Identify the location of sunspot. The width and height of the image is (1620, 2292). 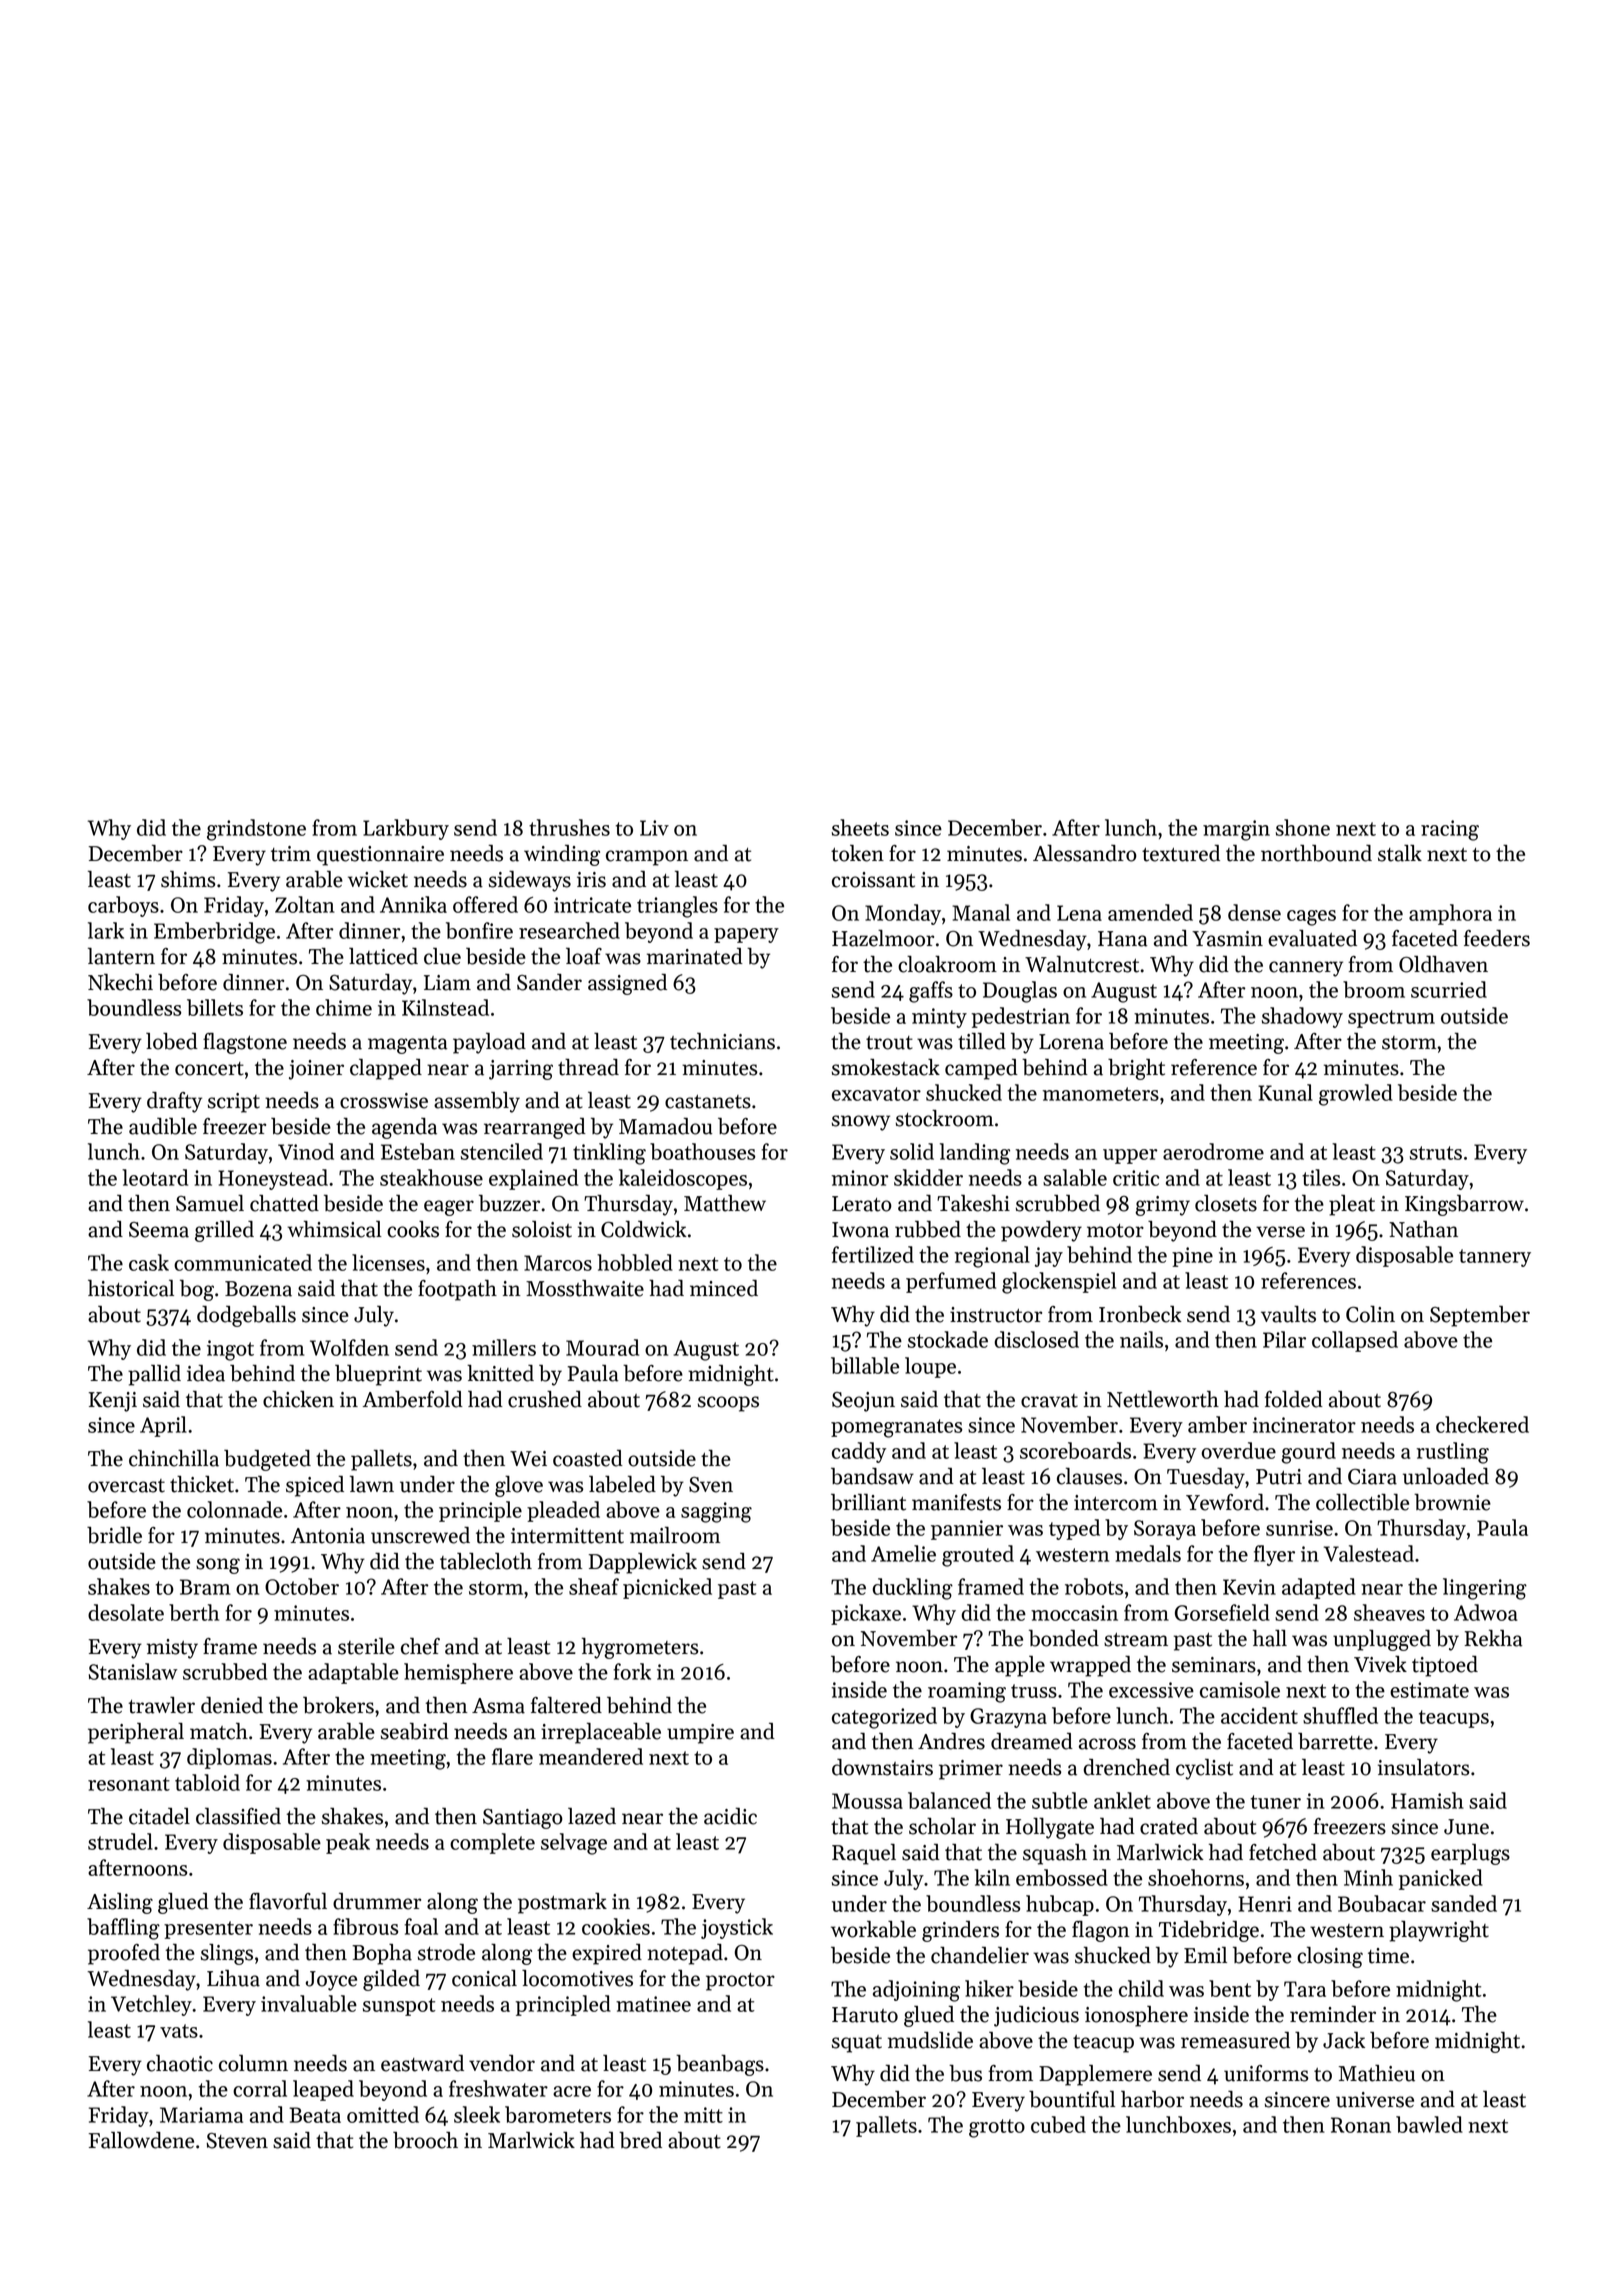
(399, 2007).
